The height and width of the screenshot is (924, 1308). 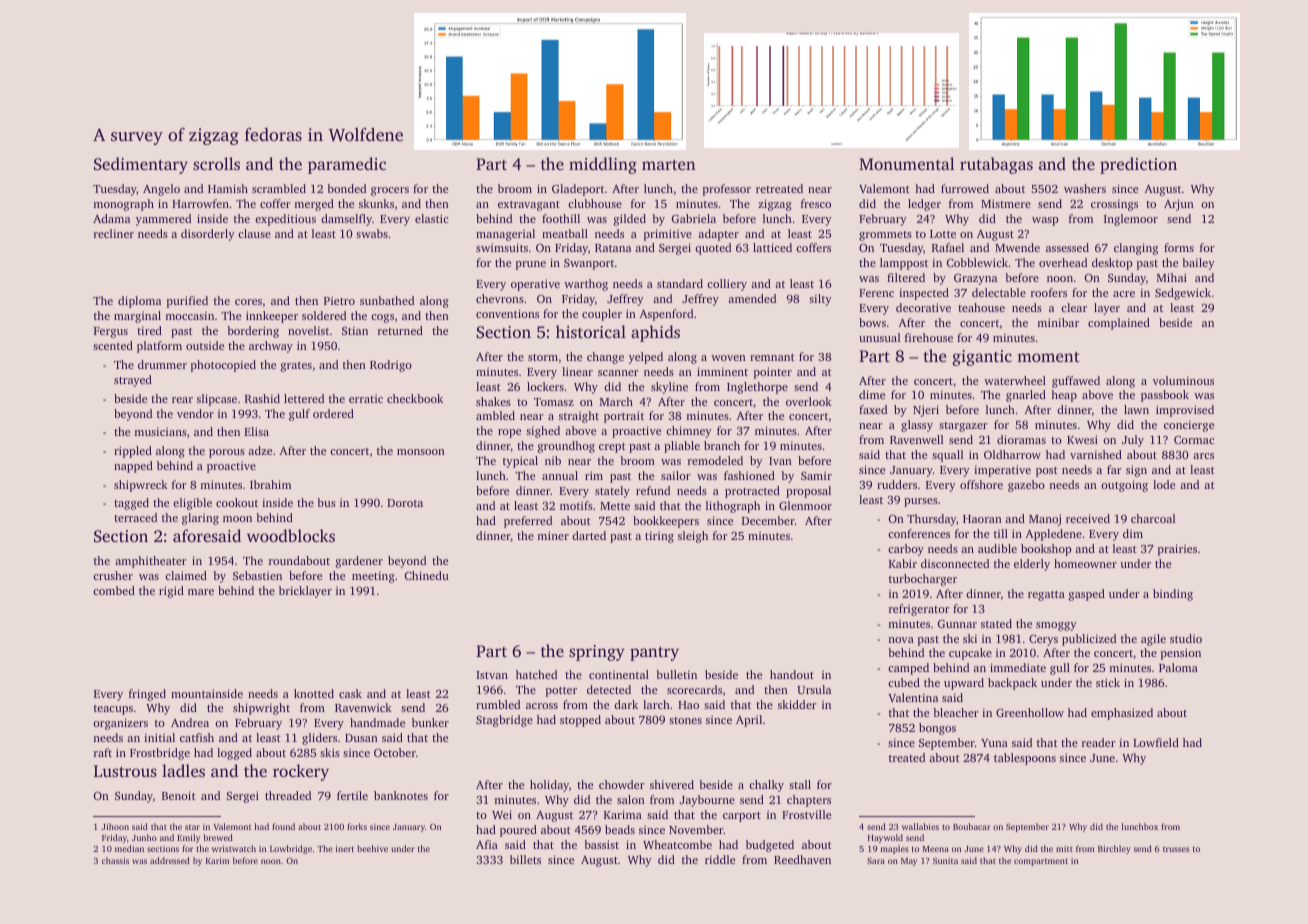 I want to click on Ravenwick, so click(x=363, y=707).
